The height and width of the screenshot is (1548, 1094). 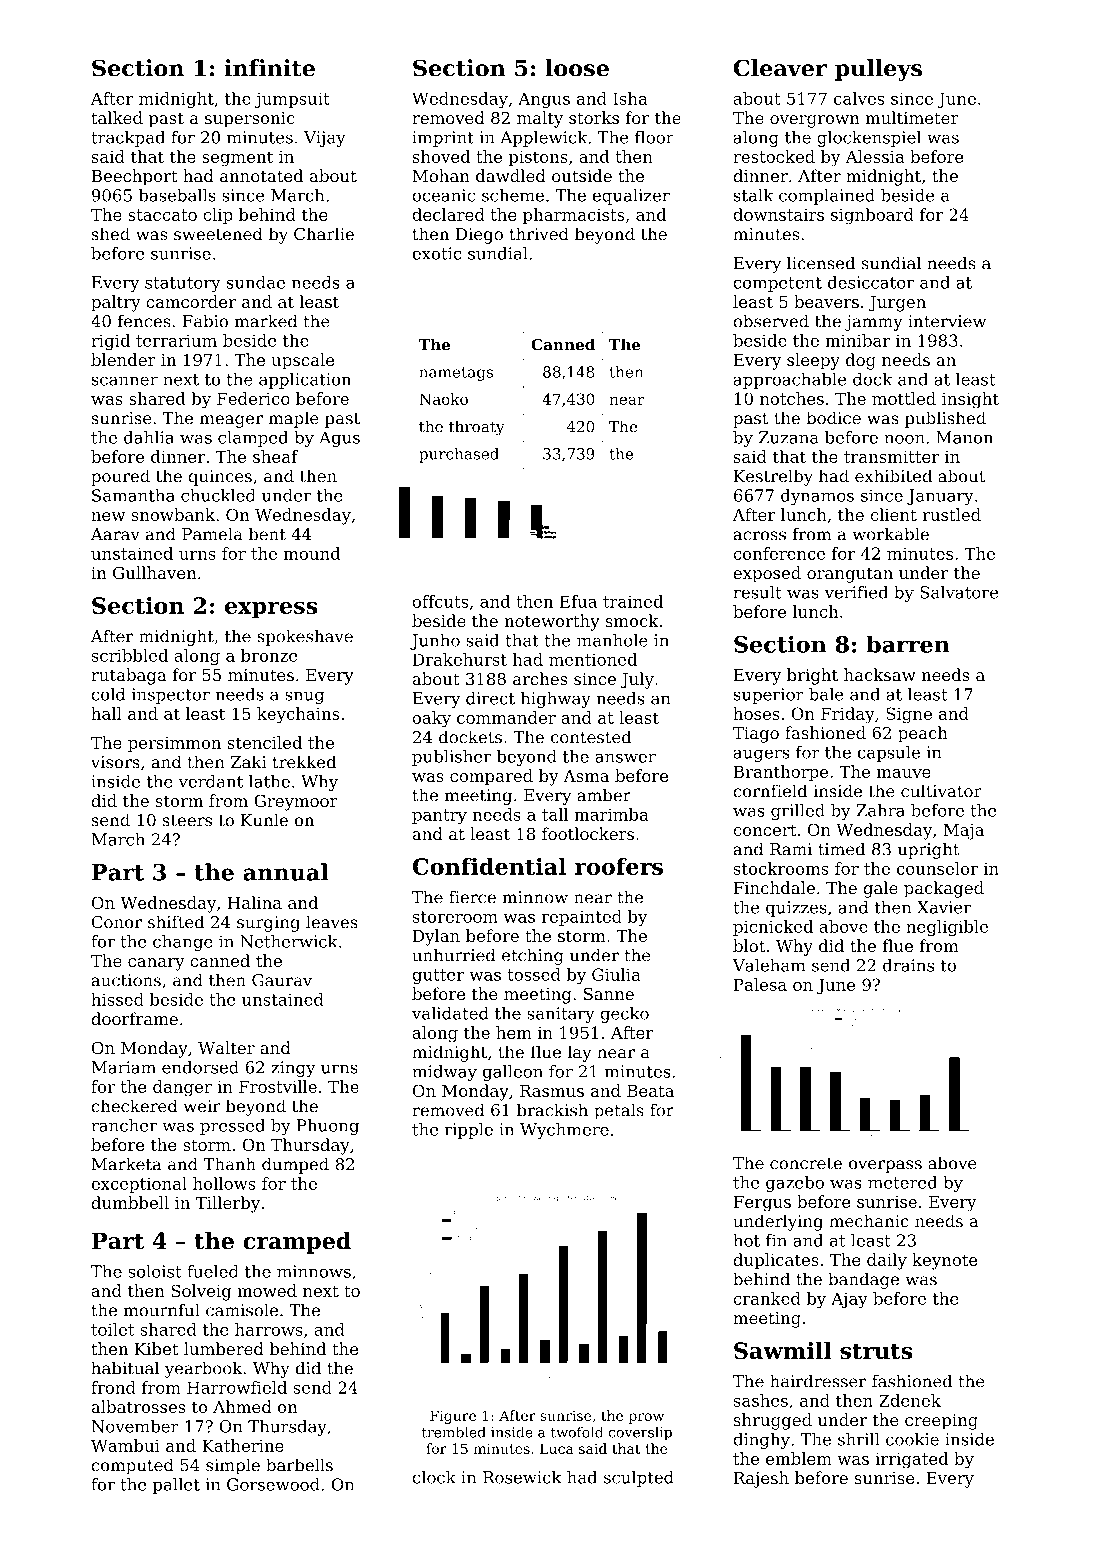 I want to click on cultivator, so click(x=941, y=791).
